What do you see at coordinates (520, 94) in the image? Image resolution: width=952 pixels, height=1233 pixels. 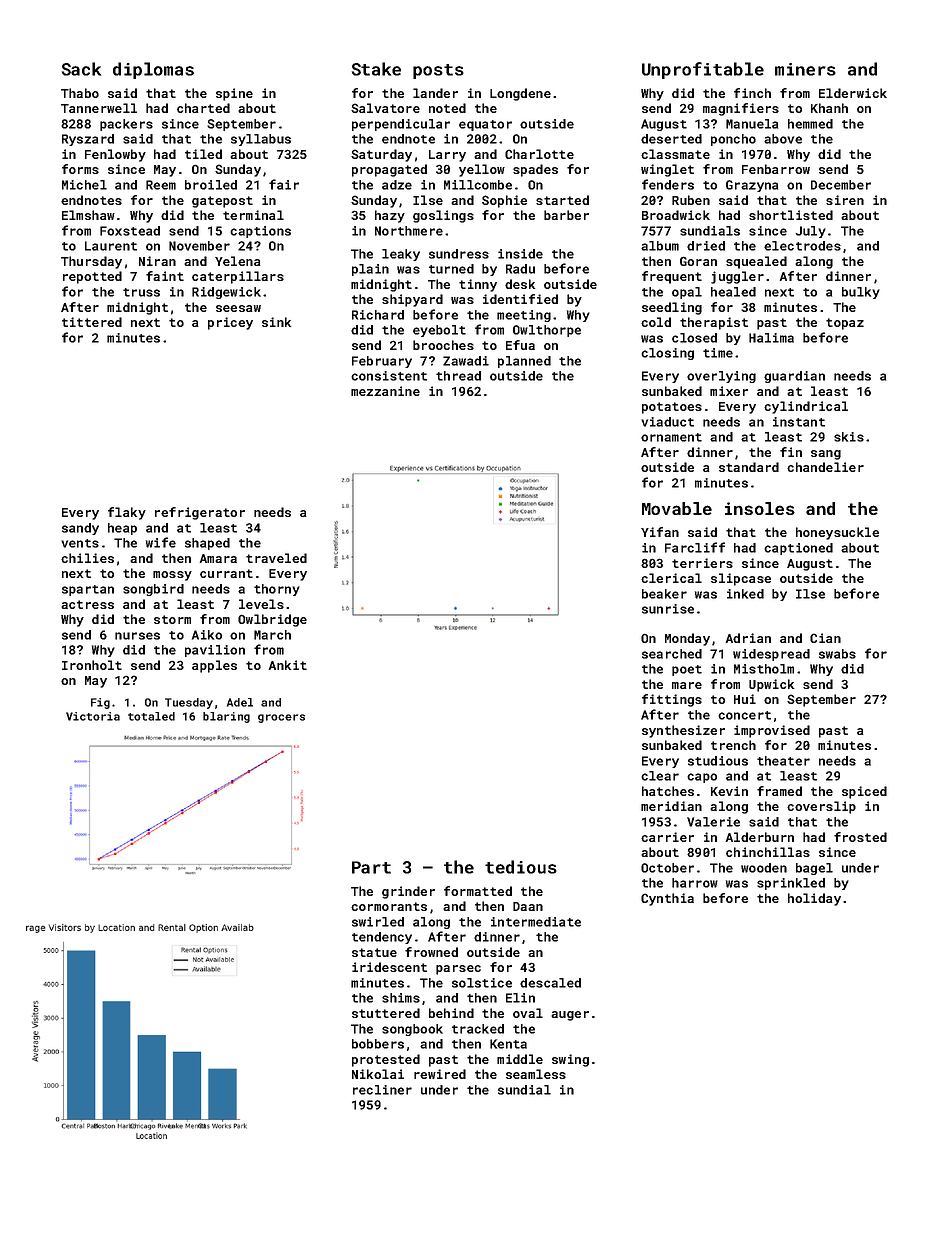 I see `Longdene` at bounding box center [520, 94].
